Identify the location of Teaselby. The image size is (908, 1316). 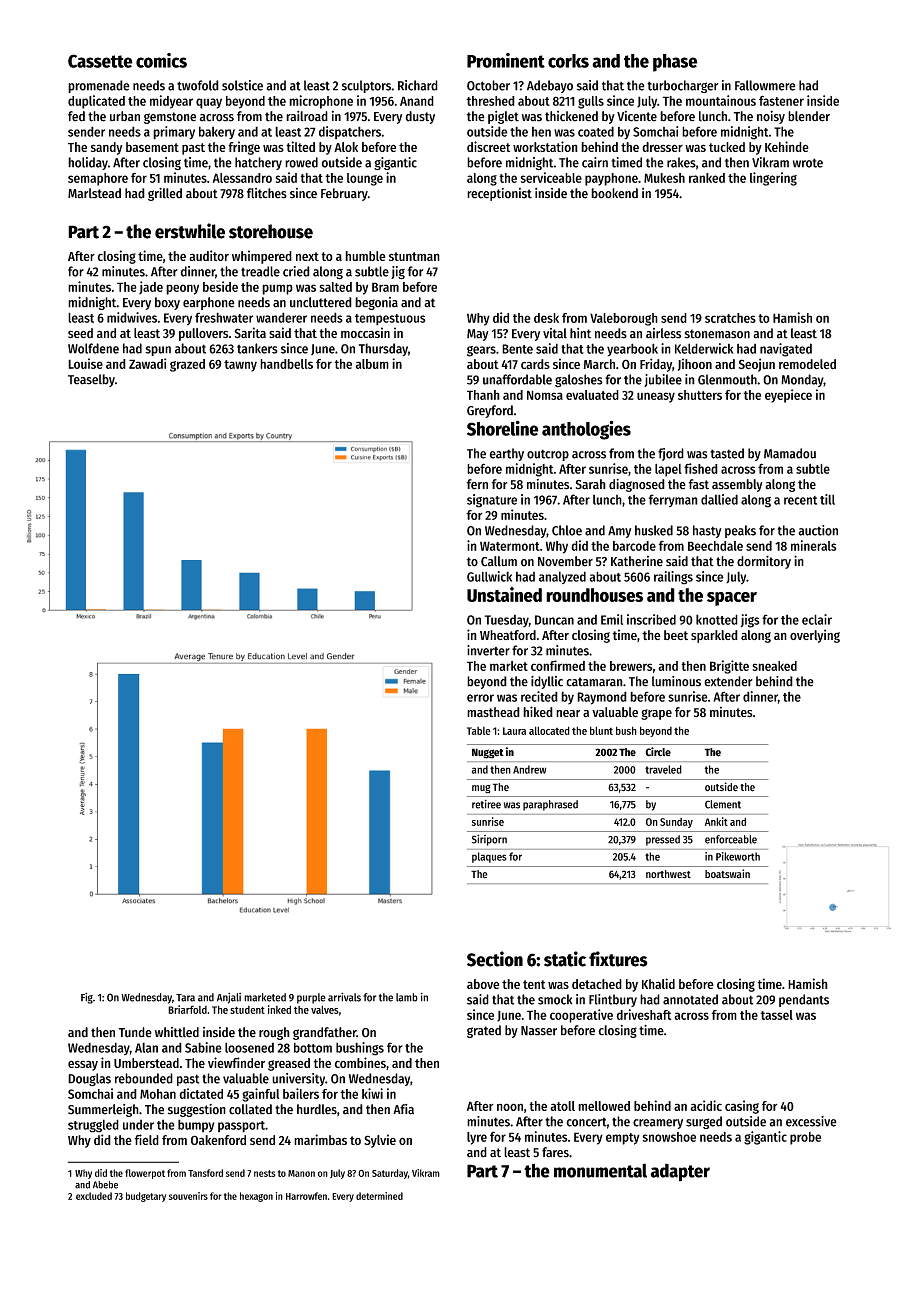
(91, 380).
